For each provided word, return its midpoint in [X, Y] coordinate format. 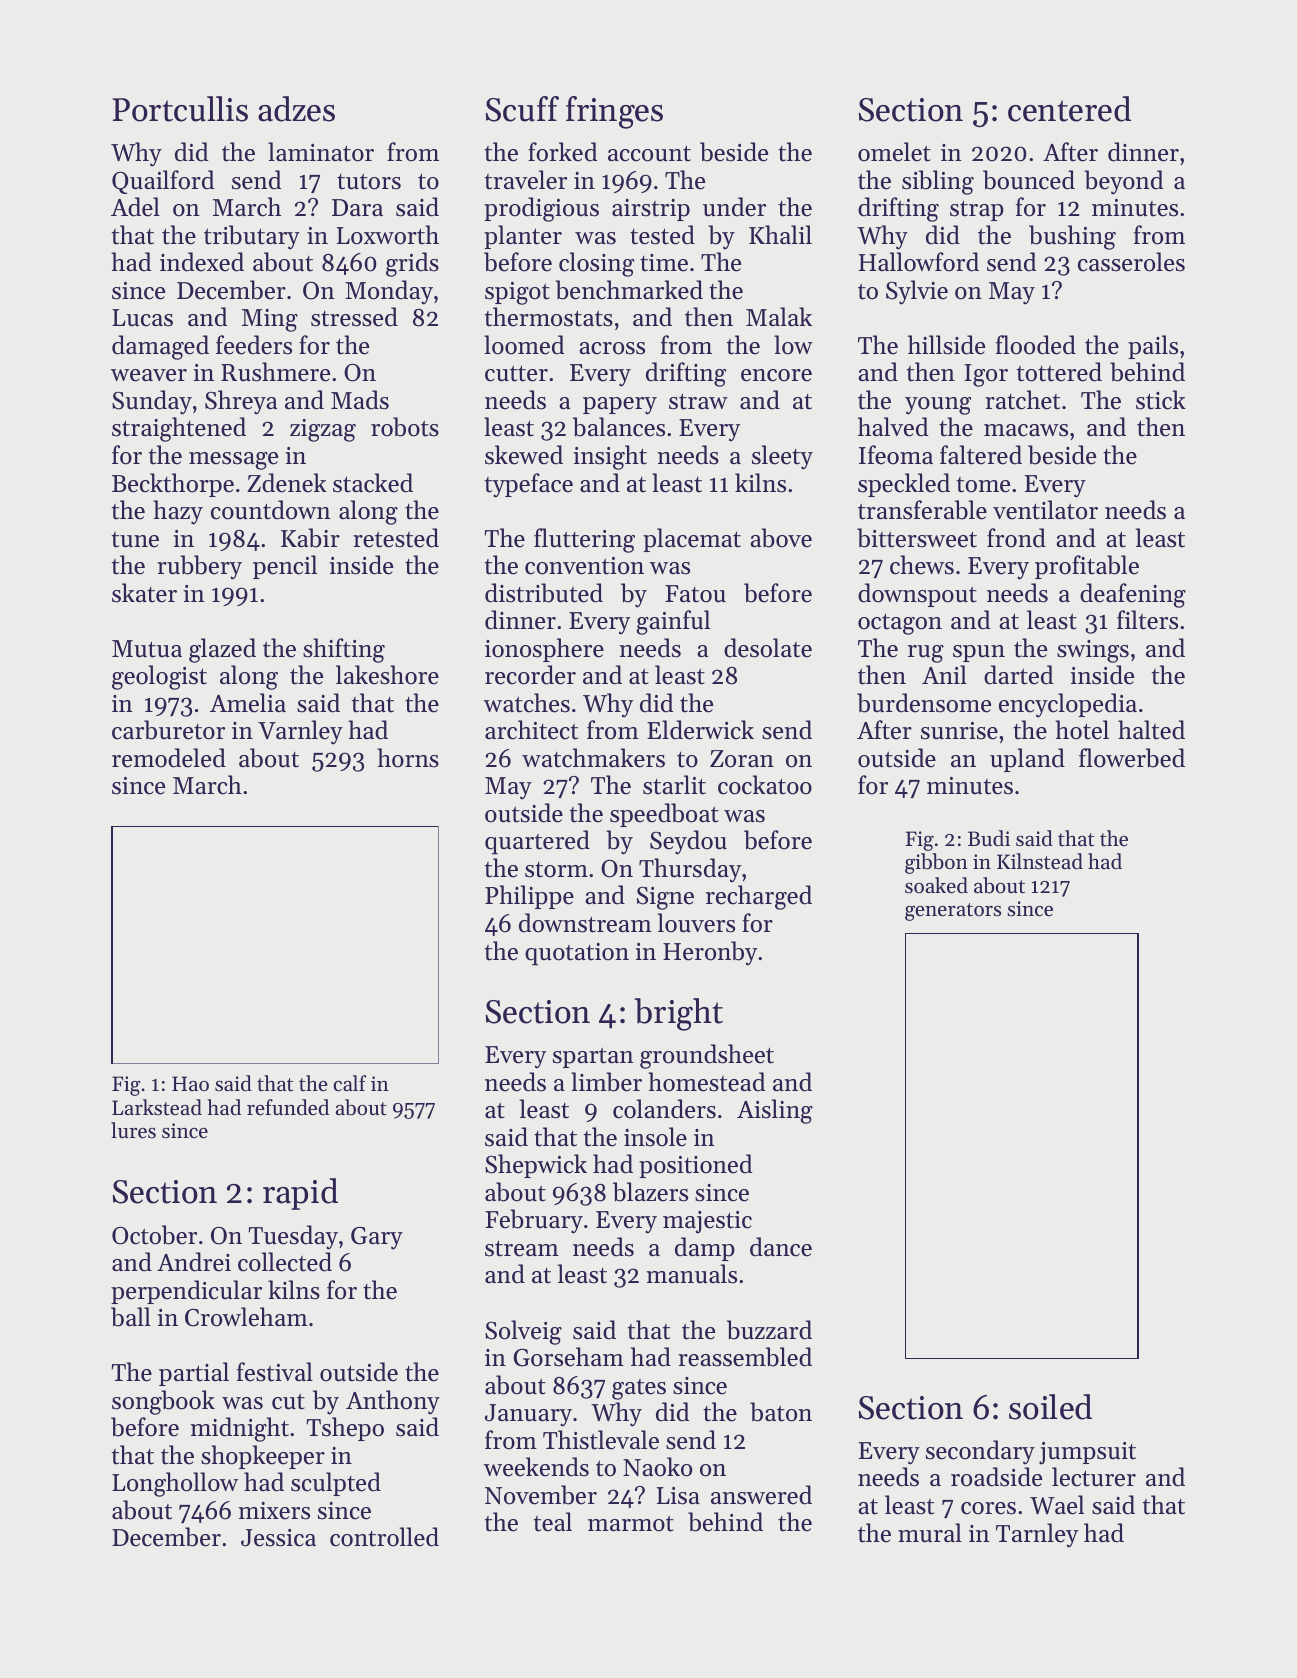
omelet [894, 152]
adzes [296, 109]
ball [131, 1317]
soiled [1050, 1407]
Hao [190, 1083]
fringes [614, 112]
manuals [691, 1274]
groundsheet [707, 1056]
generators [953, 912]
